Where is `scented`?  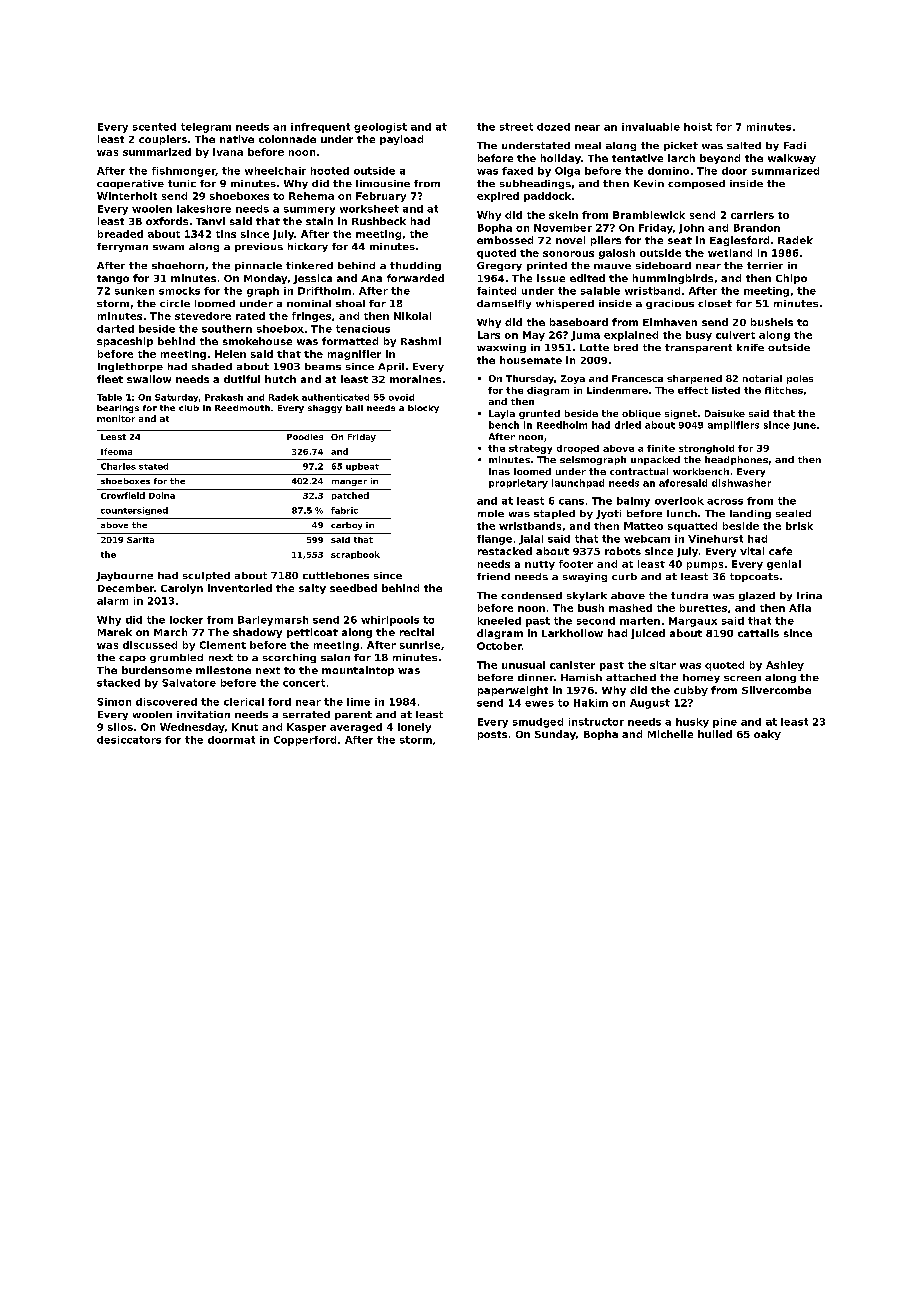
scented is located at coordinates (154, 127).
